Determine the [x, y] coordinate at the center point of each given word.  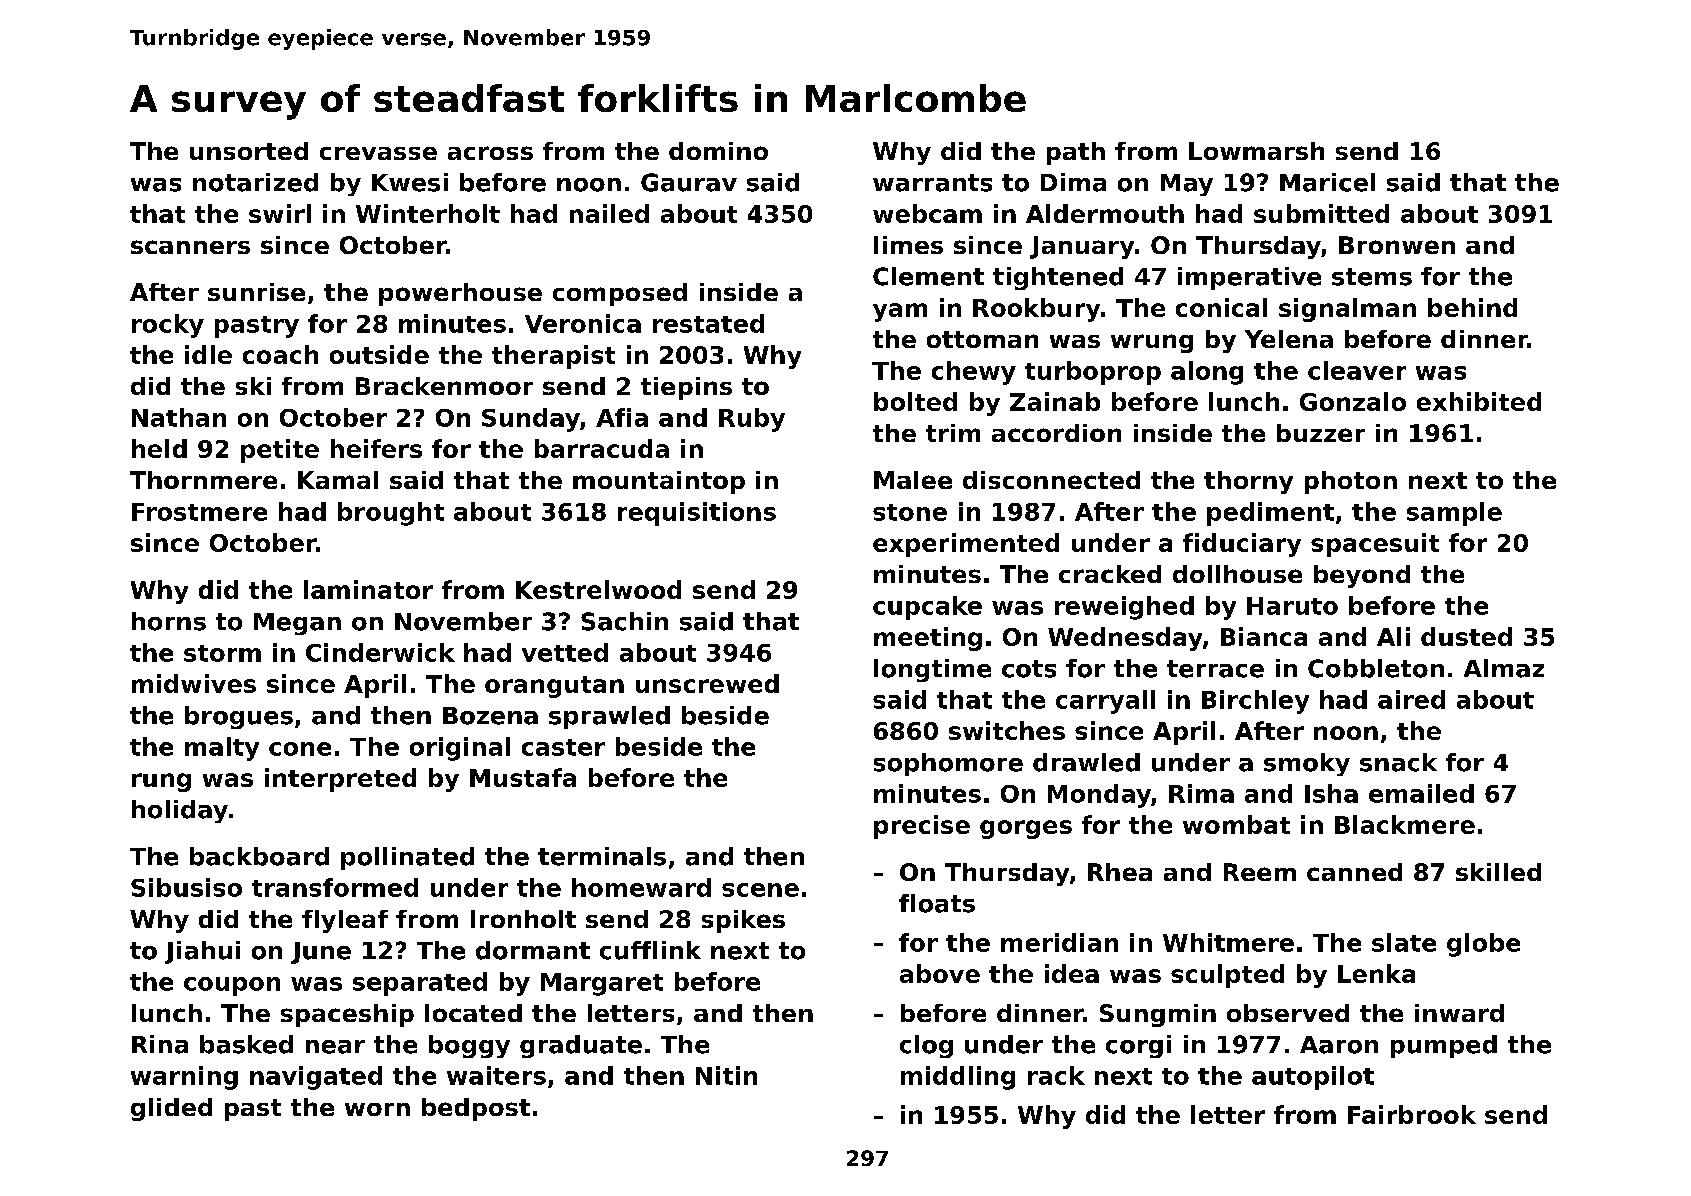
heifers [376, 448]
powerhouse [460, 294]
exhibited [1479, 401]
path [1076, 153]
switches [1007, 730]
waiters [496, 1075]
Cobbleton [1376, 668]
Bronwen [1397, 245]
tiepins [686, 388]
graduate [581, 1046]
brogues [239, 717]
